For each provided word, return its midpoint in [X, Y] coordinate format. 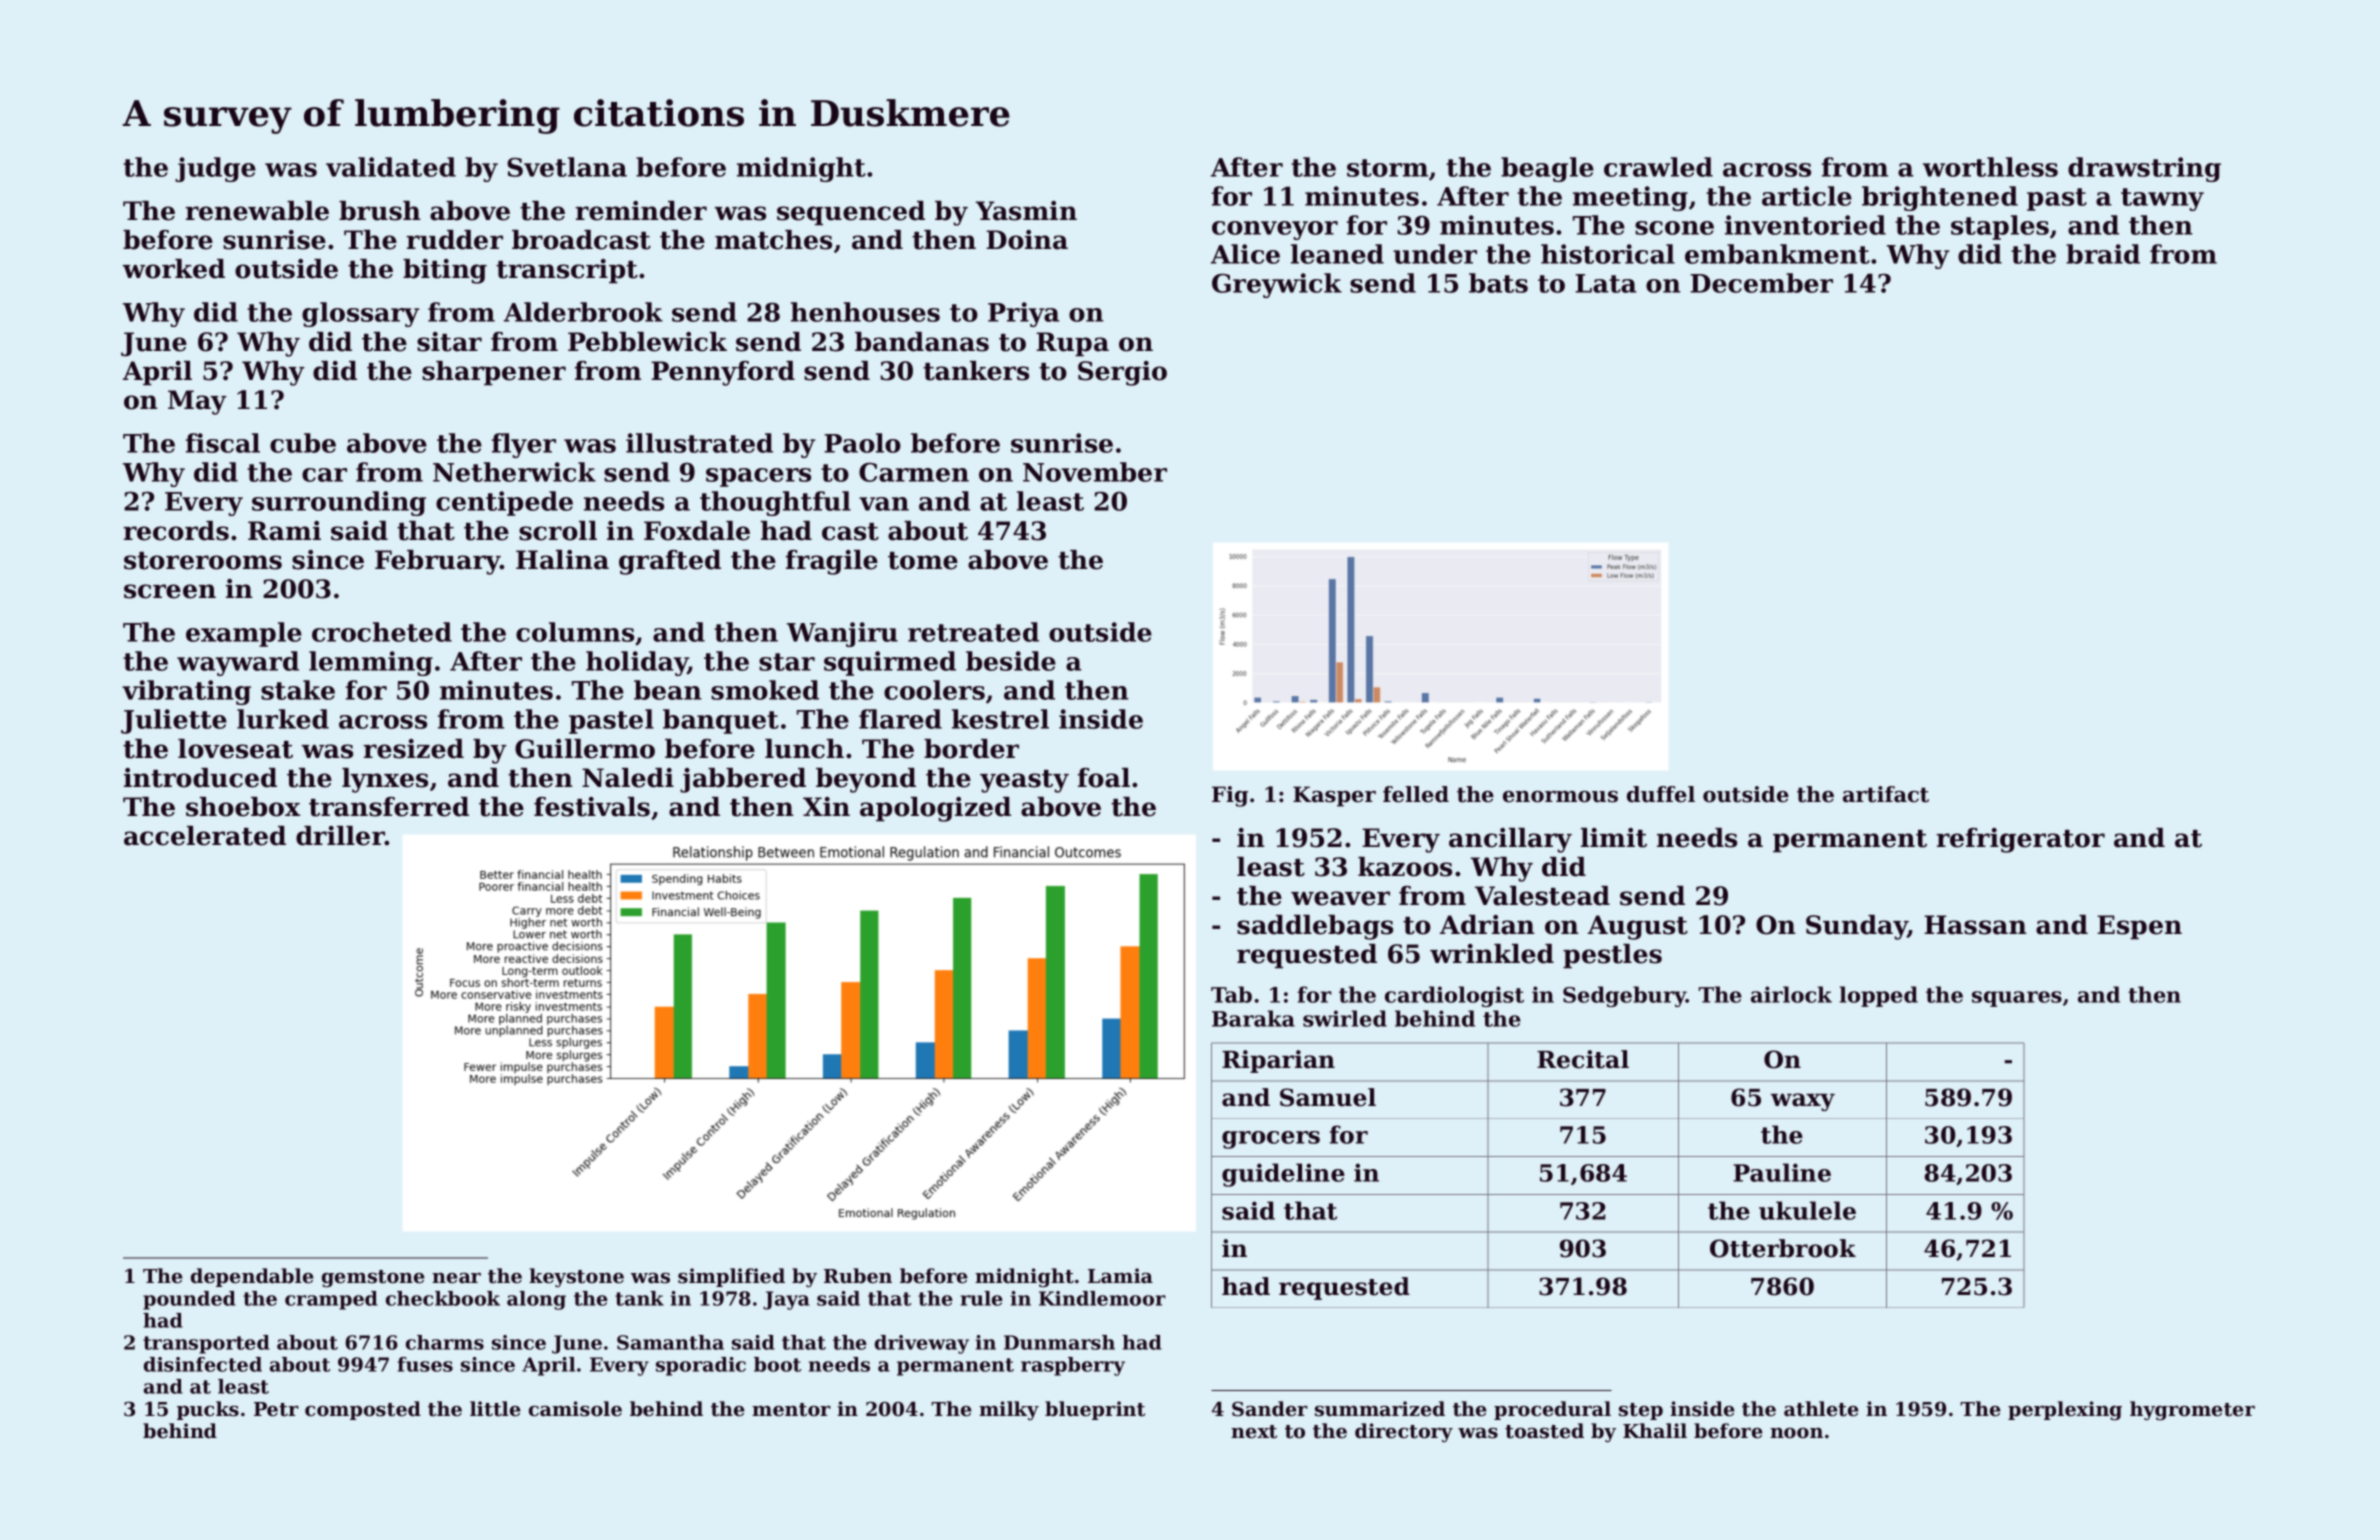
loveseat [235, 749]
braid [2103, 254]
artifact [1886, 794]
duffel [1661, 794]
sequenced [851, 213]
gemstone [373, 1279]
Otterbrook [1783, 1248]
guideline [1283, 1175]
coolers [934, 690]
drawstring [2144, 169]
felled [1416, 794]
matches [773, 240]
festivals [592, 807]
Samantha [670, 1342]
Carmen [914, 472]
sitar [449, 342]
